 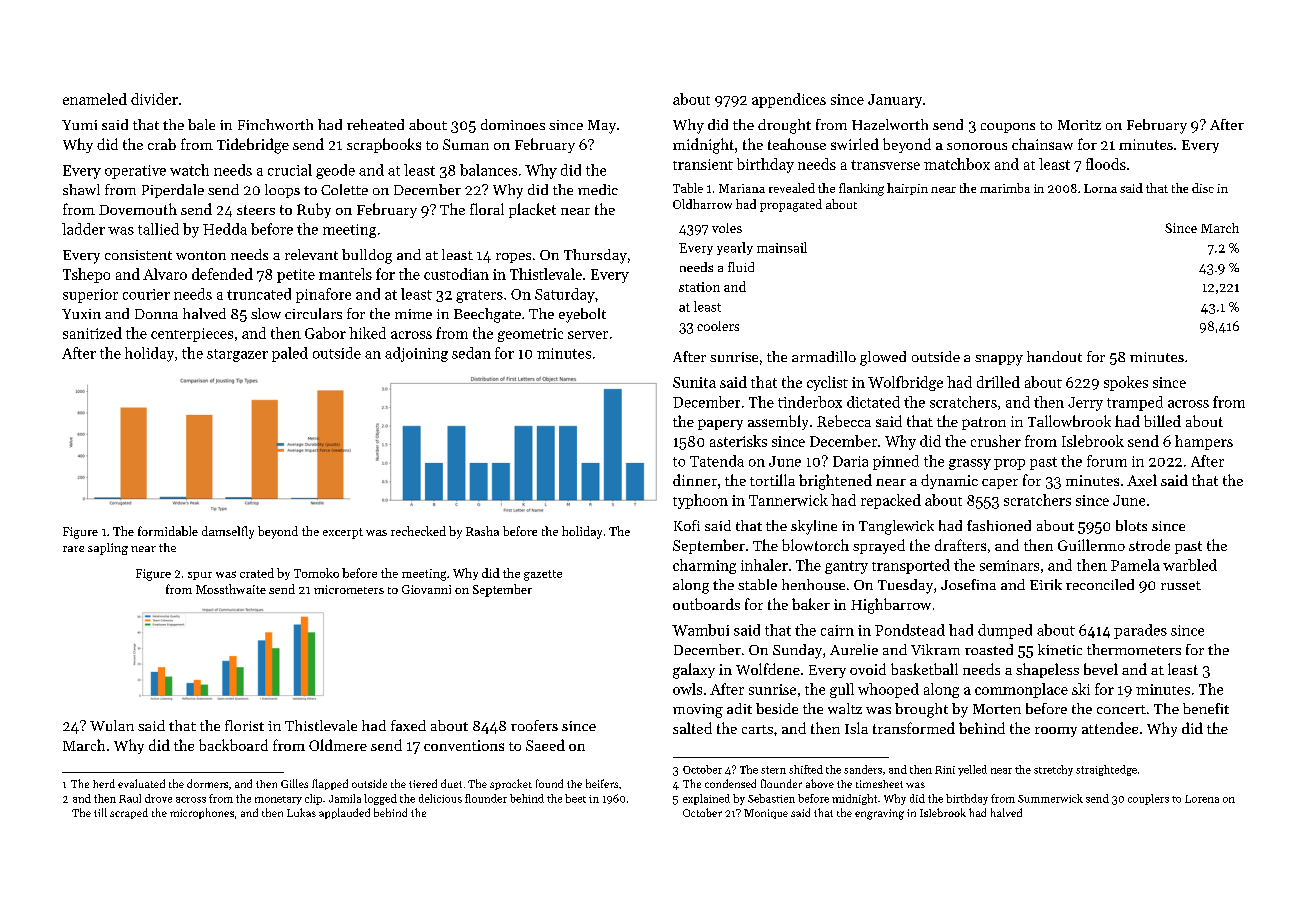 I want to click on glowed, so click(x=883, y=358).
